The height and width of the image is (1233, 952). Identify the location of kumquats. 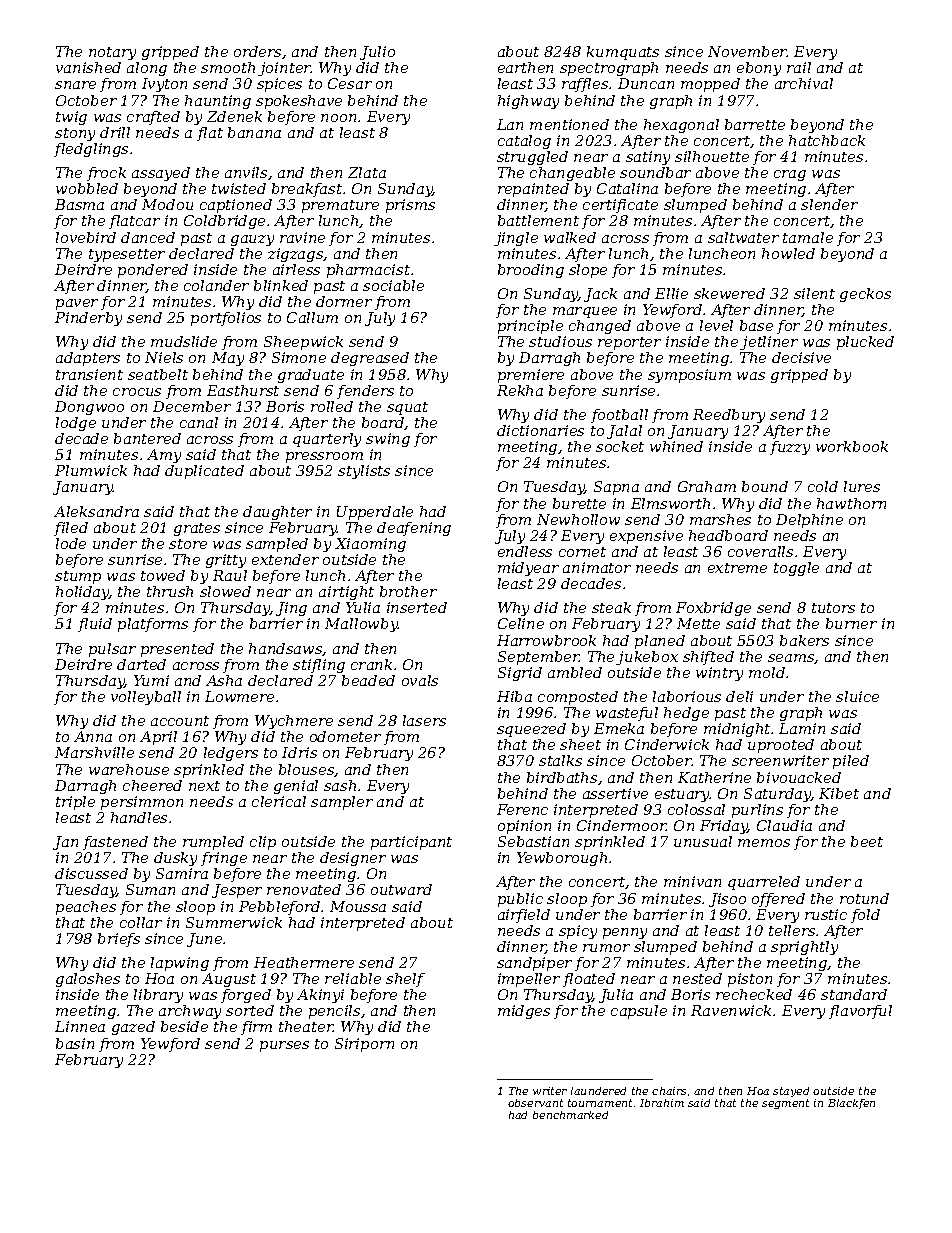
(623, 53).
